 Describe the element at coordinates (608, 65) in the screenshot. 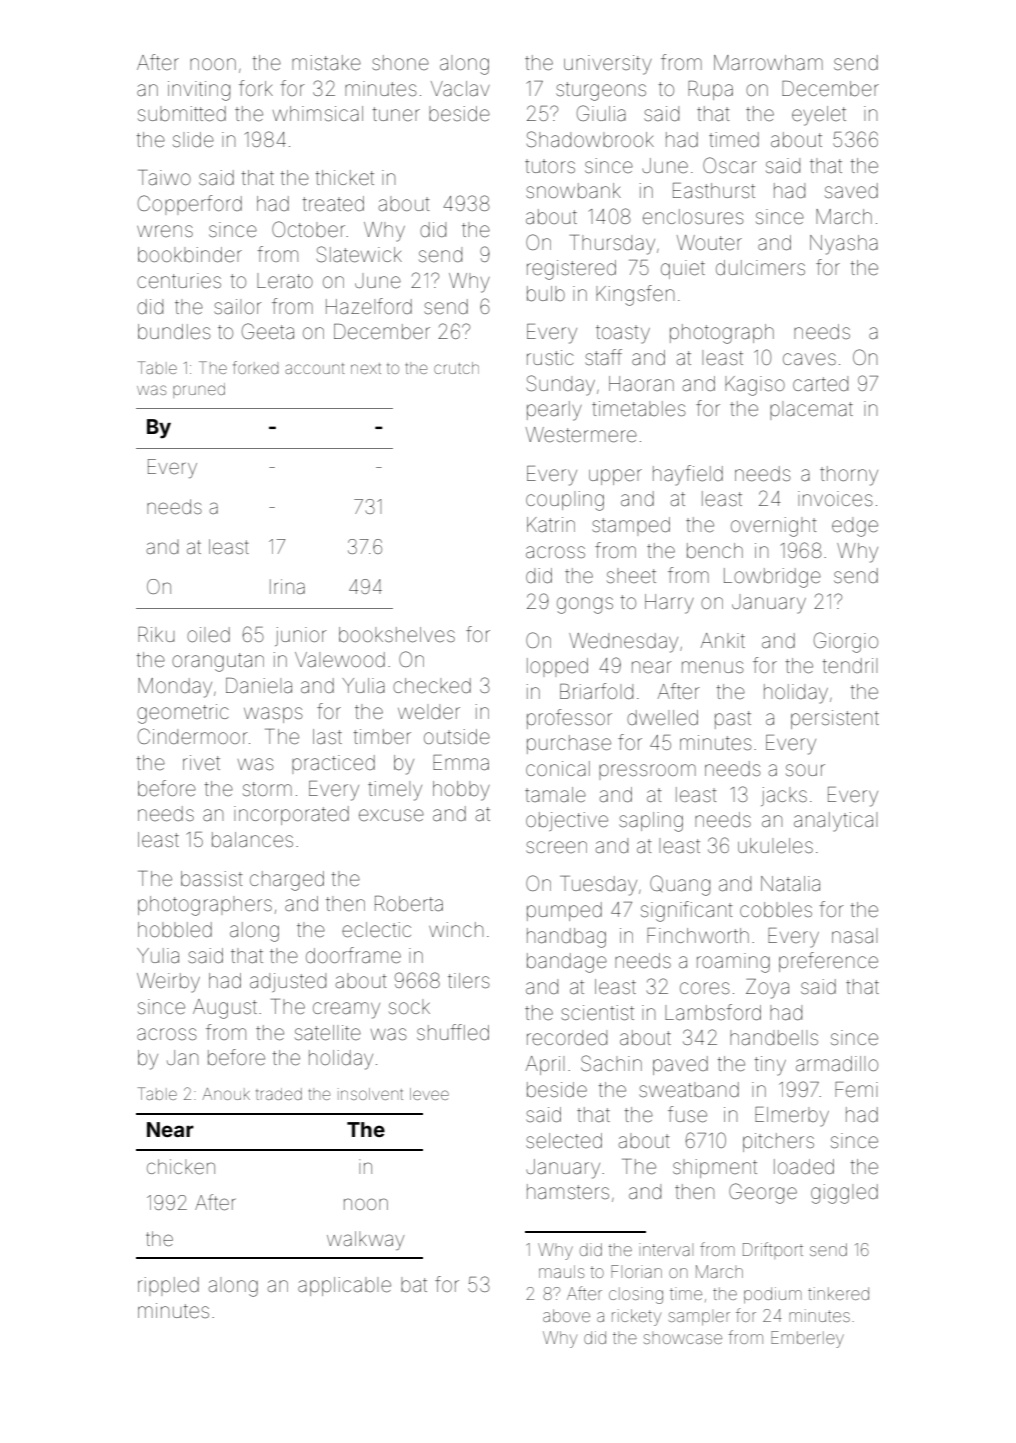

I see `university` at that location.
